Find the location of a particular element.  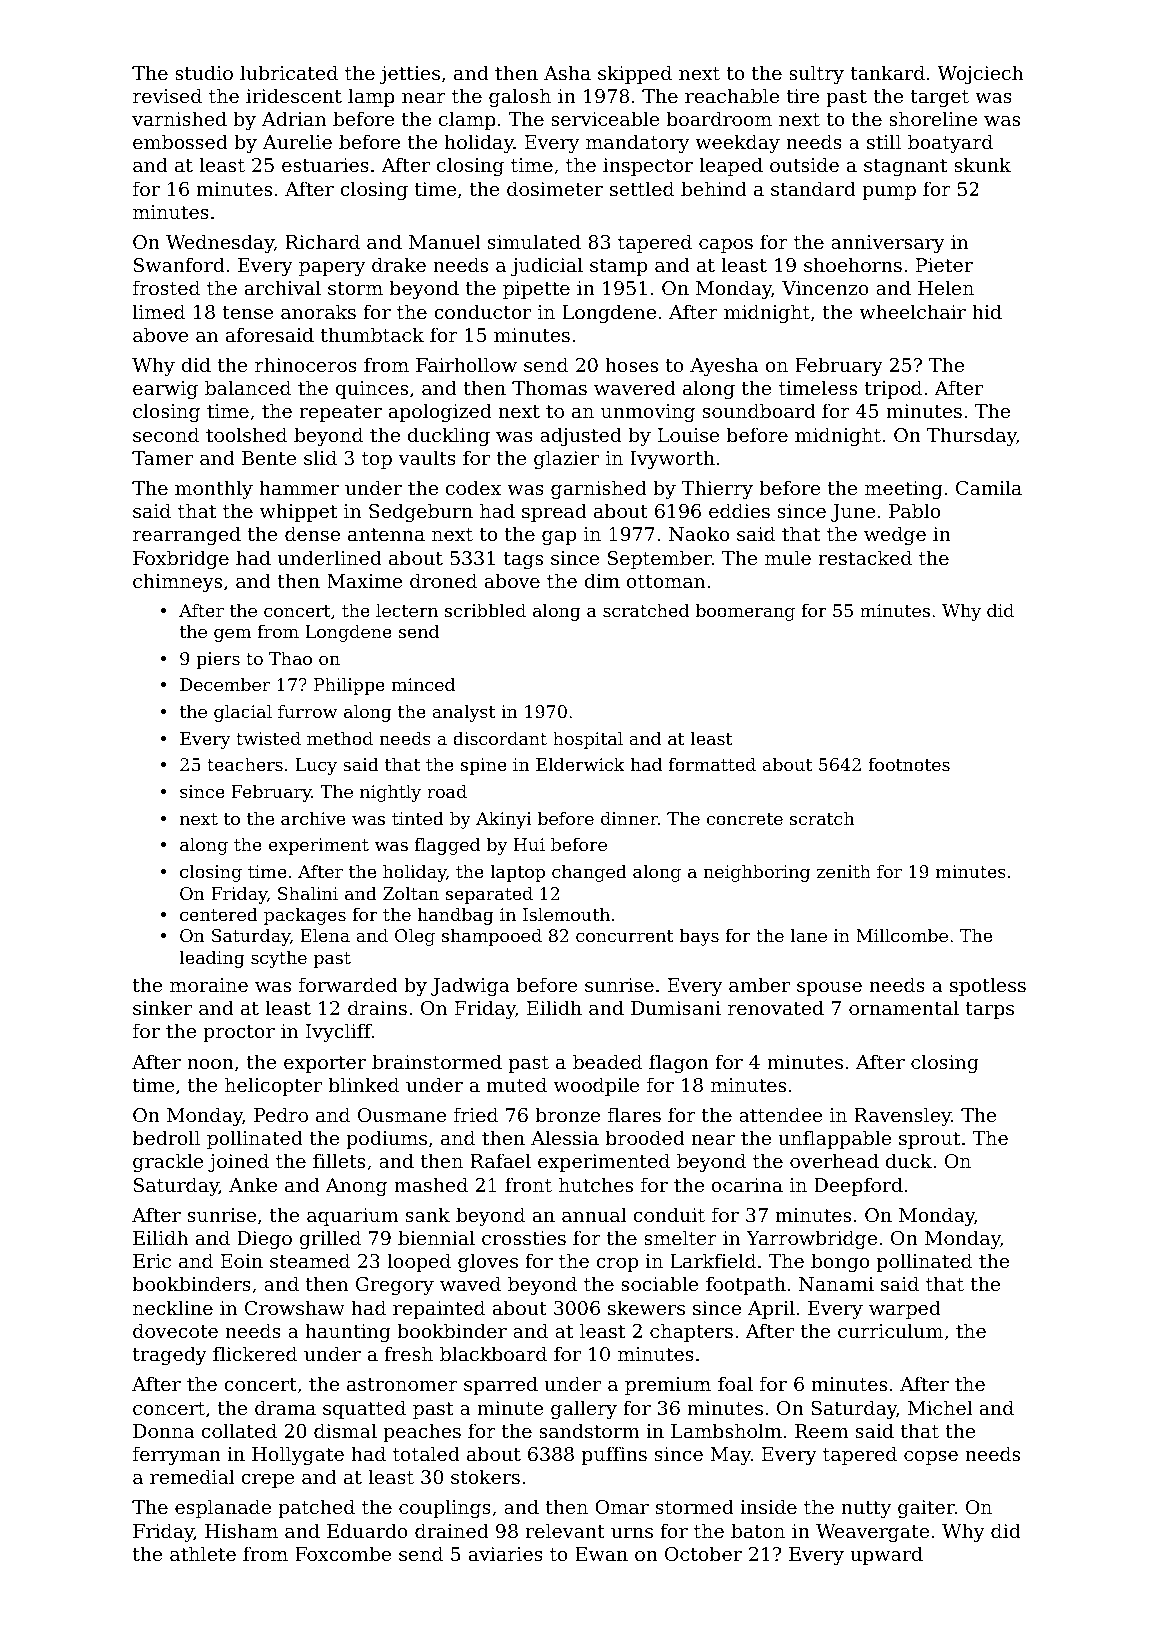

estuaries is located at coordinates (325, 165).
